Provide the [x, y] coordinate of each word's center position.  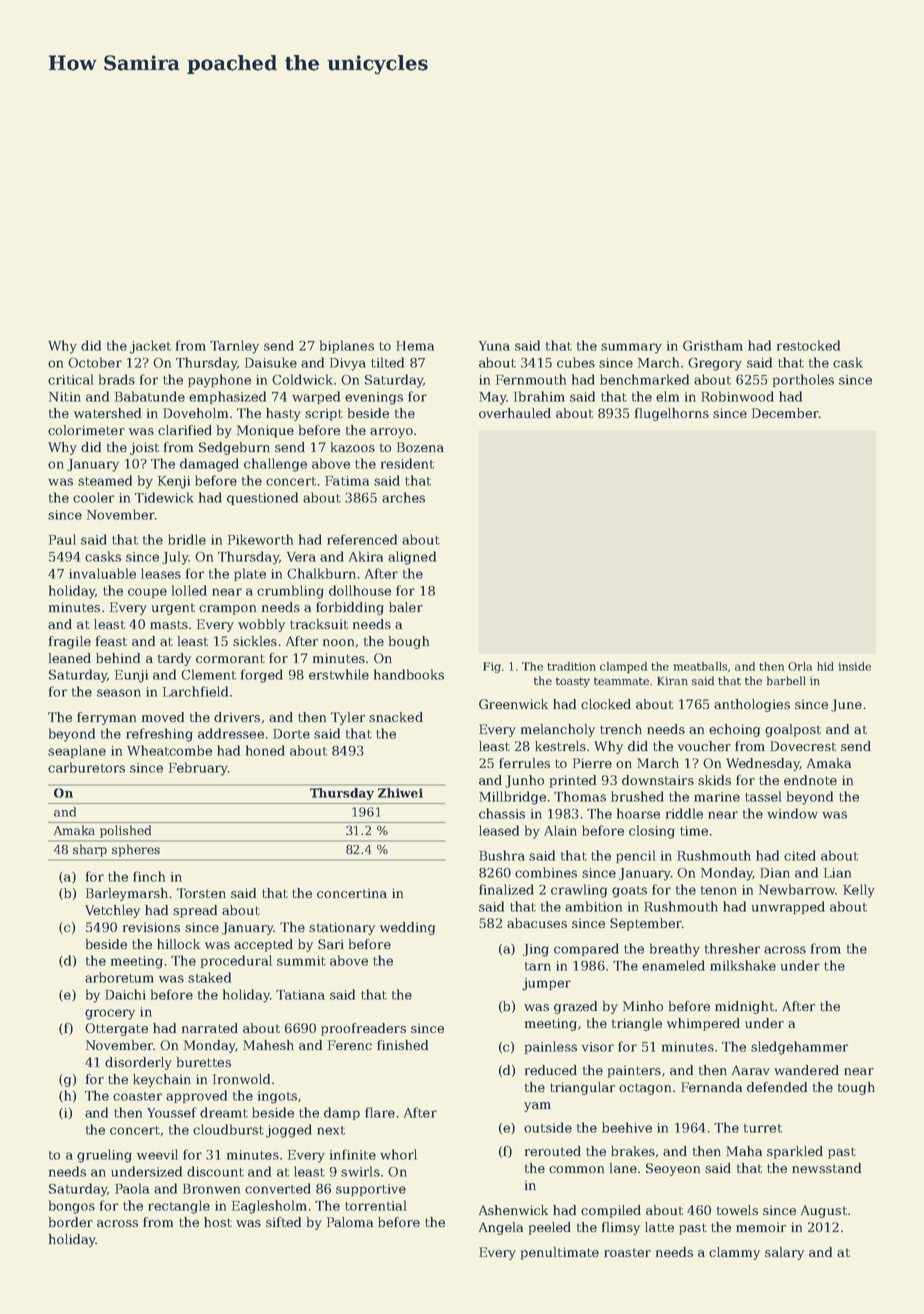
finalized [506, 889]
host [218, 1222]
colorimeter [86, 430]
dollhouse [360, 590]
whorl [398, 1154]
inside [854, 666]
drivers [237, 717]
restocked [808, 345]
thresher [732, 948]
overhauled [515, 413]
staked [209, 977]
